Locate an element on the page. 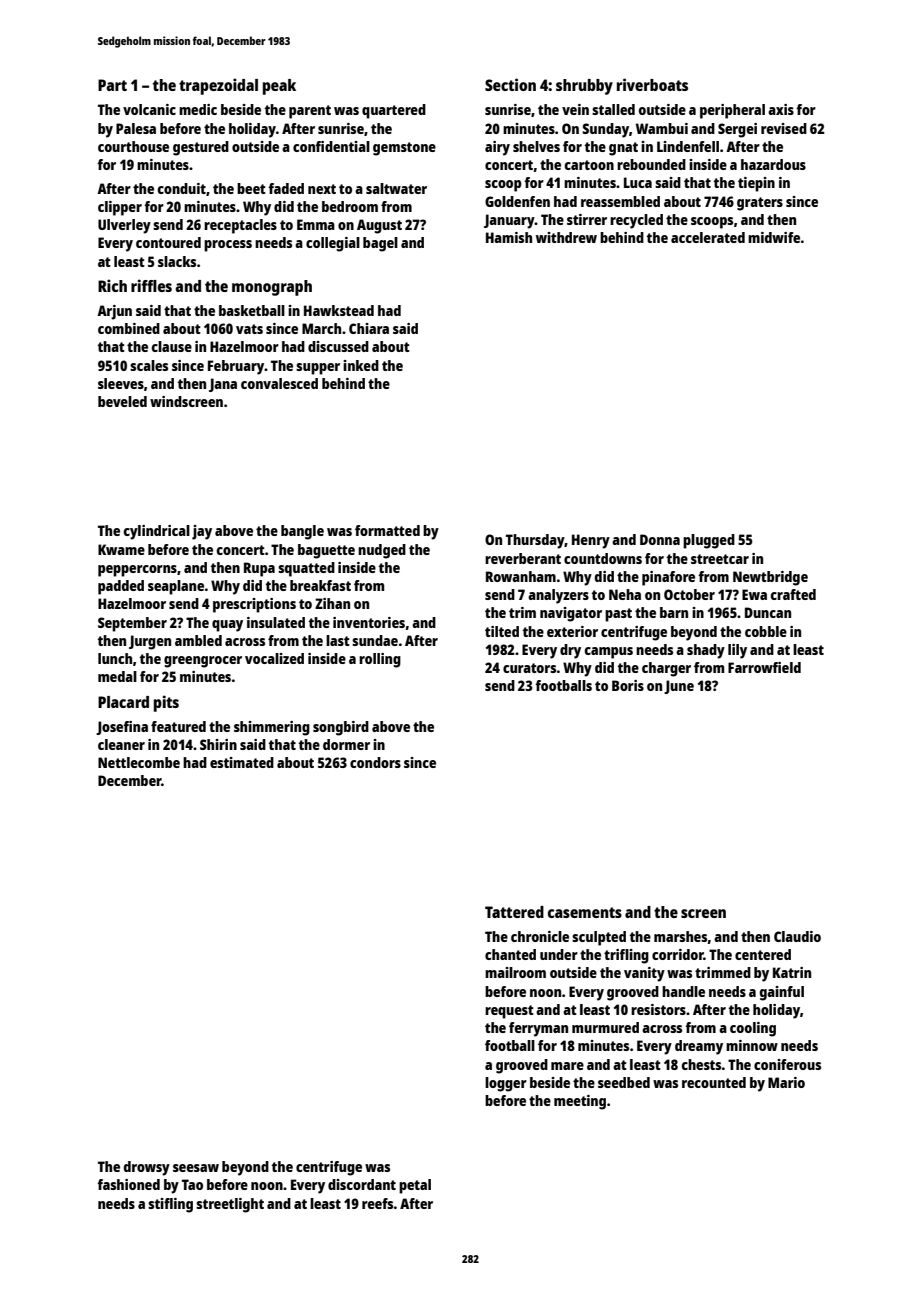 The height and width of the document is (1314, 924). plugged is located at coordinates (709, 541).
